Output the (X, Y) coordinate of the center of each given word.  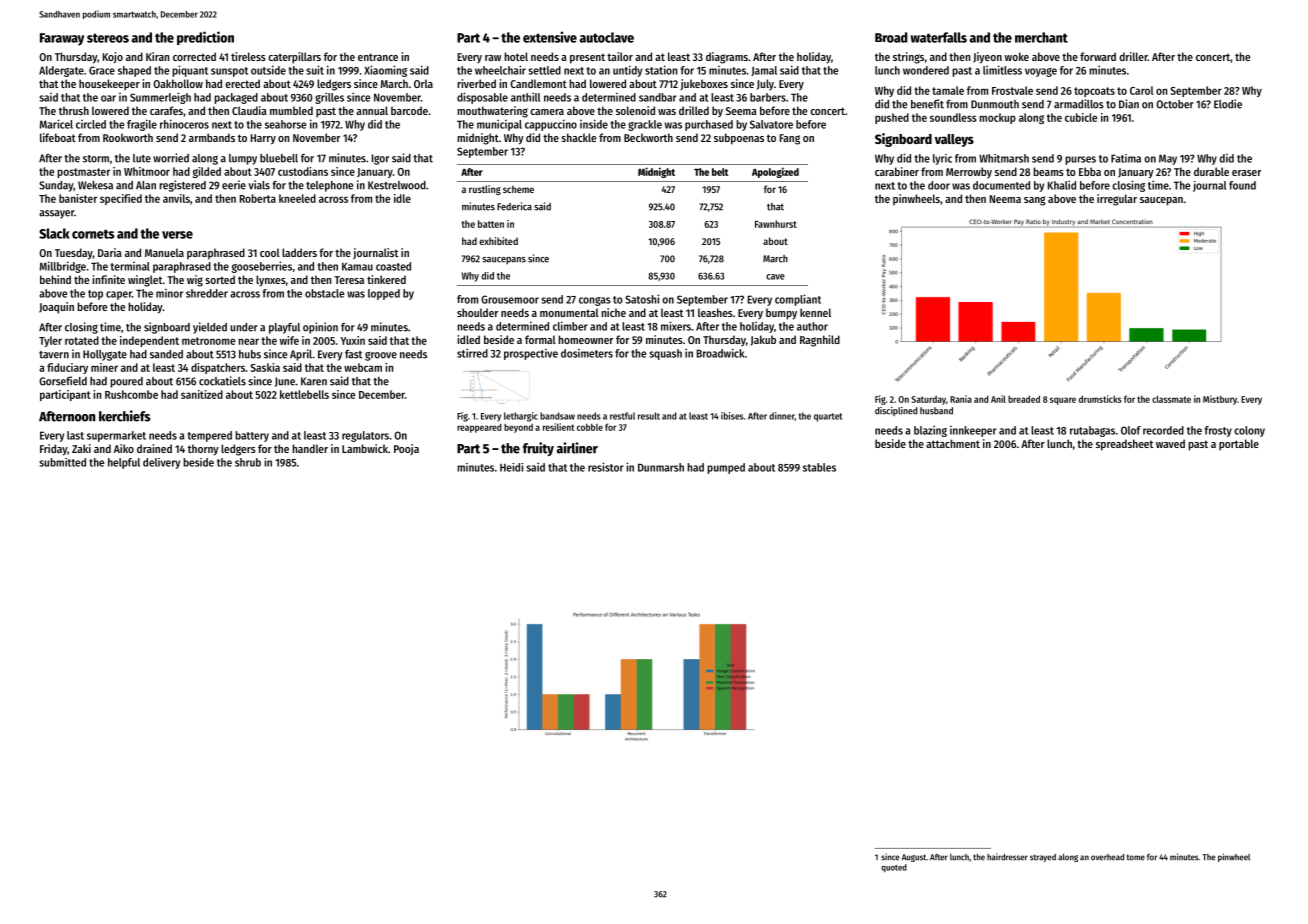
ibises (732, 416)
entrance (378, 57)
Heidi (511, 467)
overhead (1107, 857)
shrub (248, 462)
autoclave (607, 37)
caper (119, 295)
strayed (1043, 858)
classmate (1171, 399)
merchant (1041, 37)
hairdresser (1007, 857)
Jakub (763, 340)
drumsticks (1100, 399)
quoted (894, 868)
